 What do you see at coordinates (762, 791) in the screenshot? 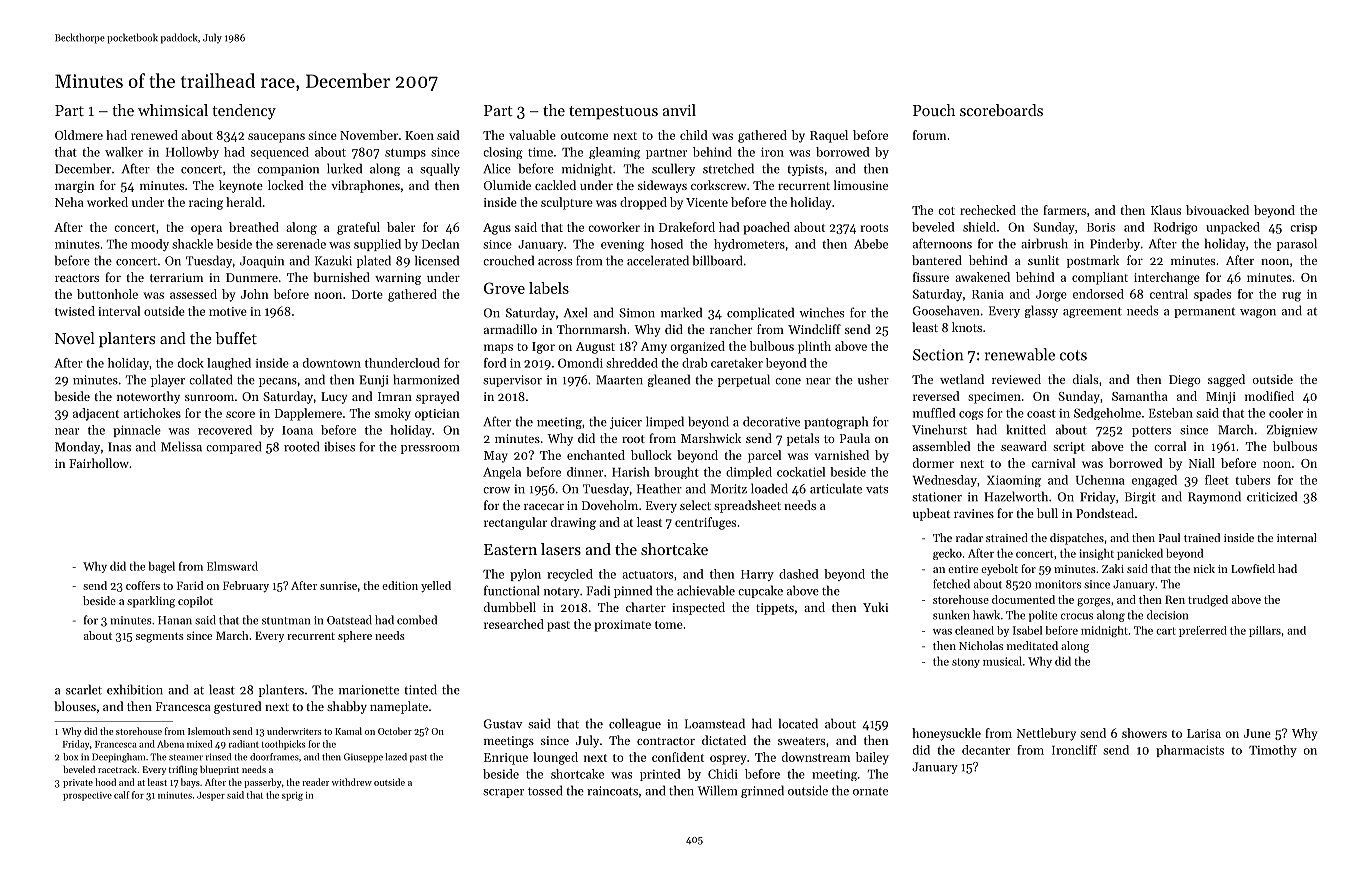
I see `grinned` at bounding box center [762, 791].
